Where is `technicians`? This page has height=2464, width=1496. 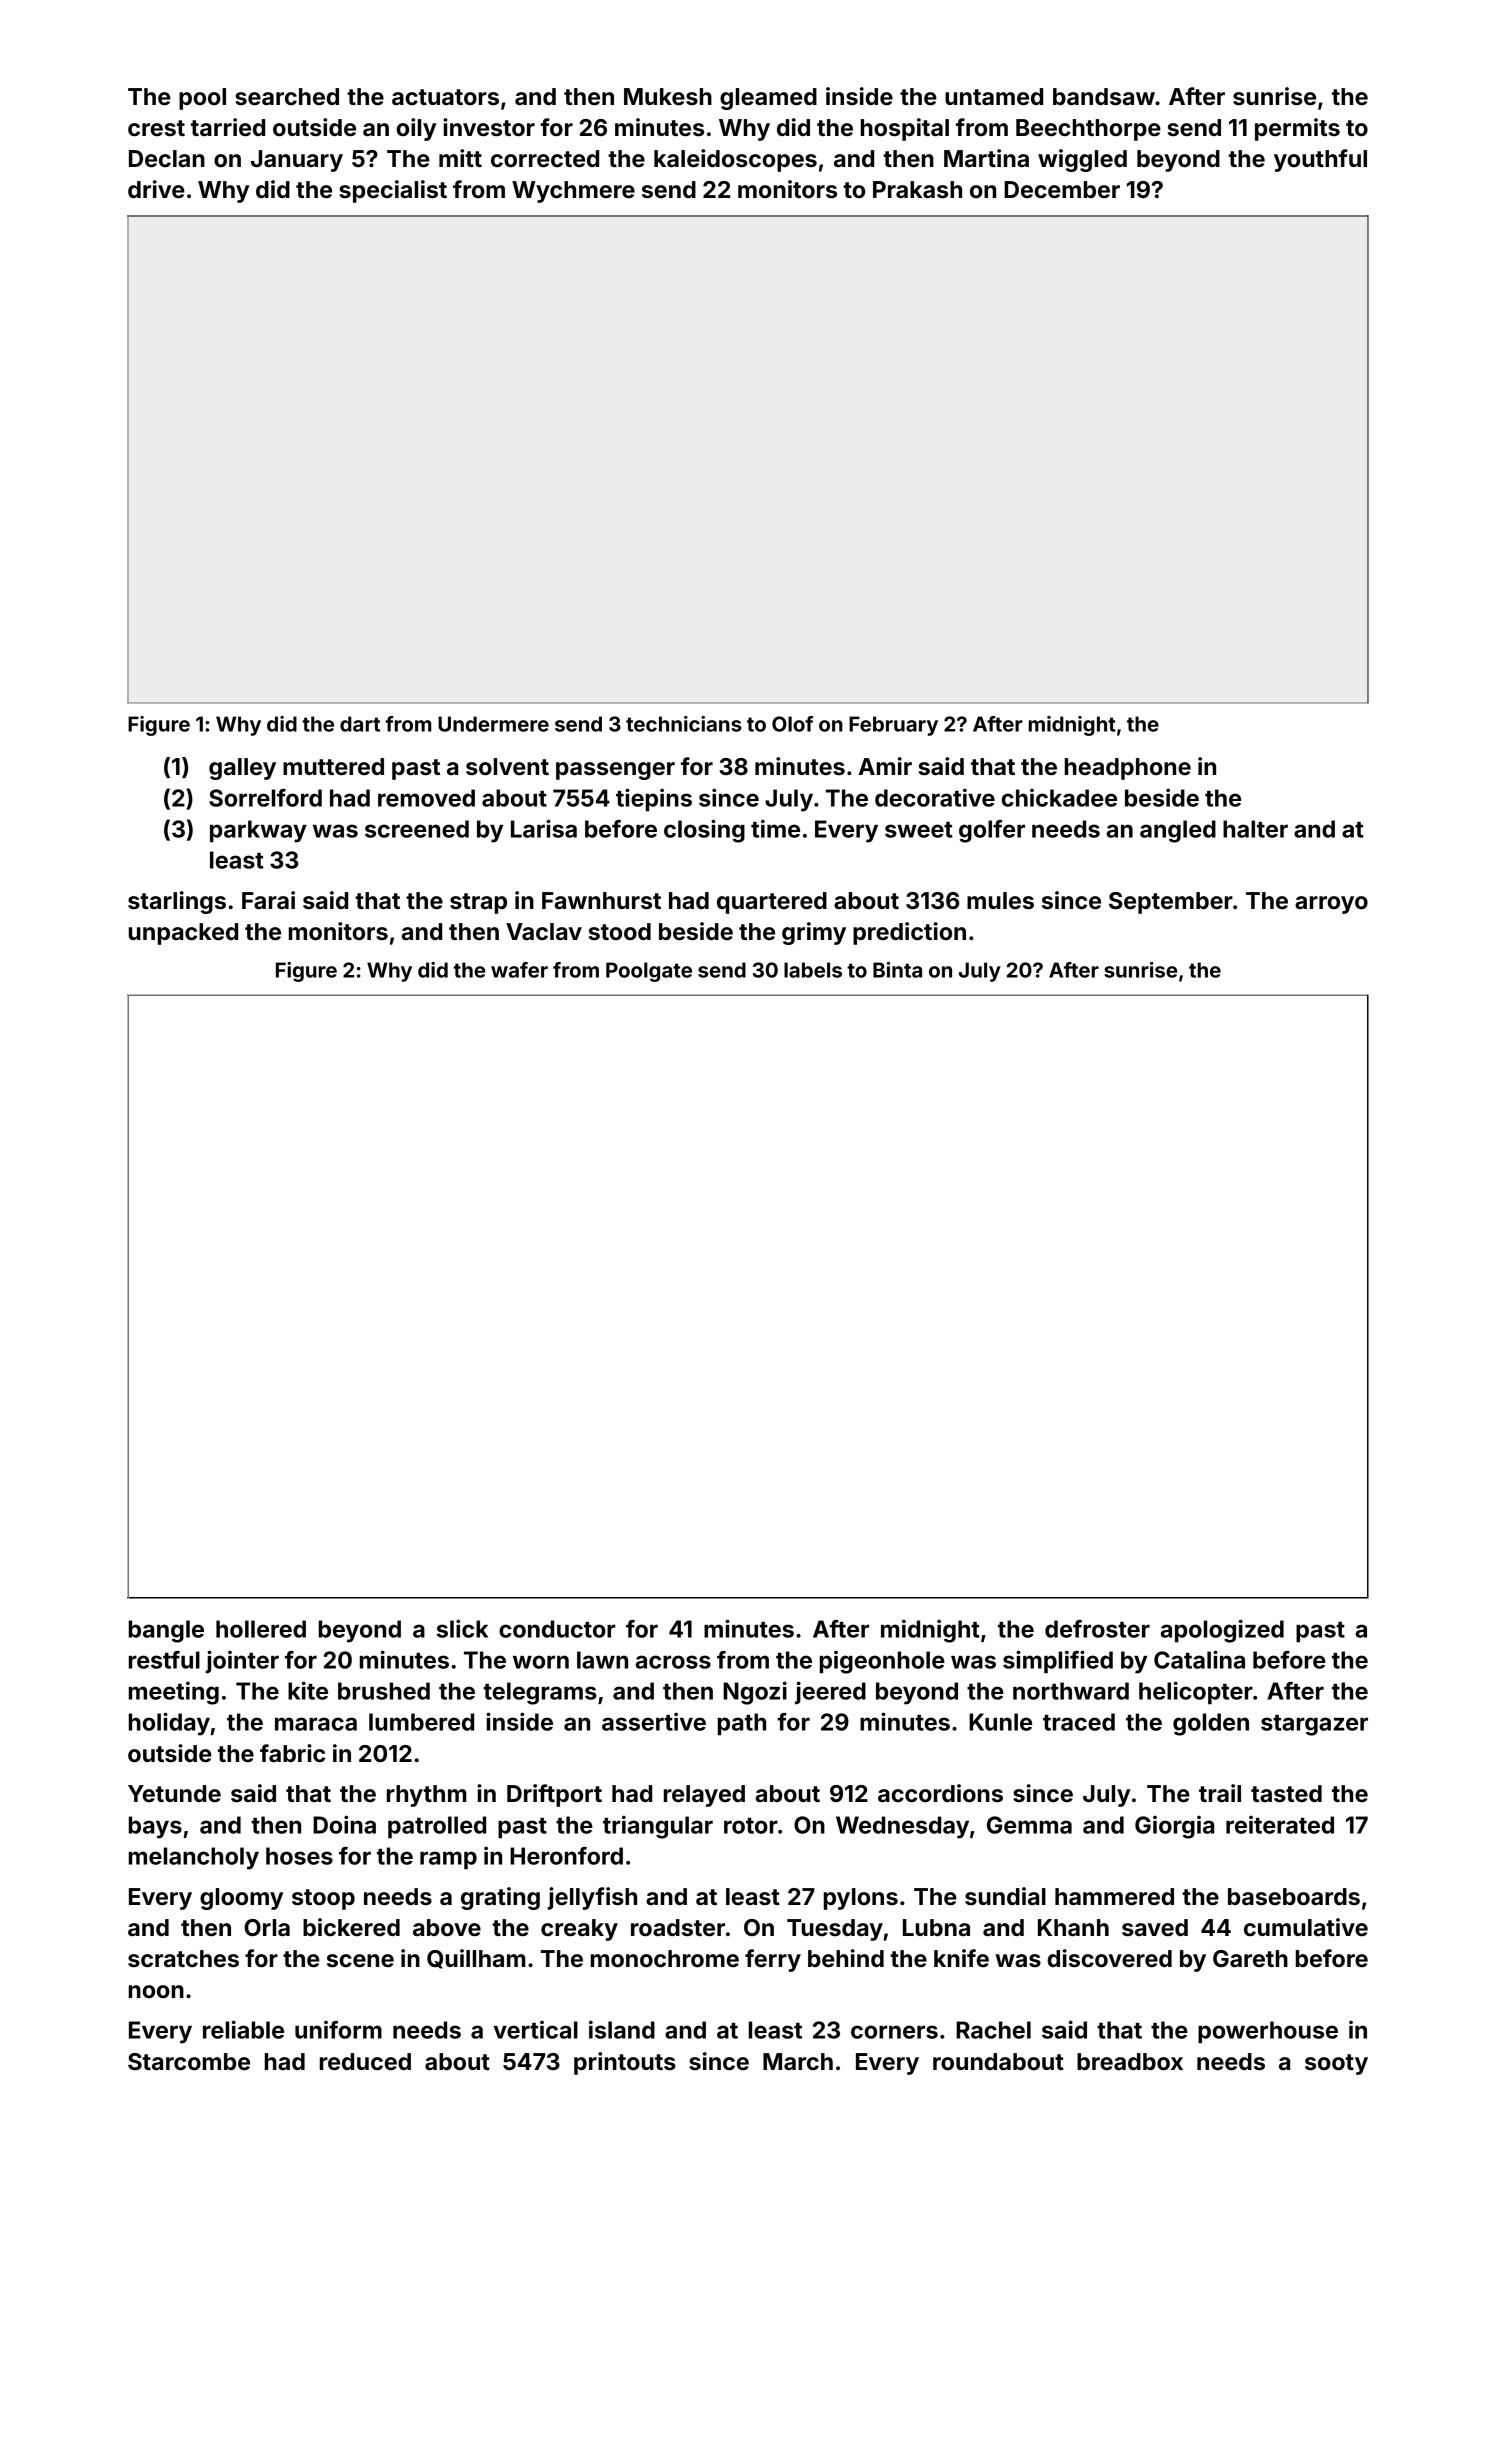
technicians is located at coordinates (684, 724).
